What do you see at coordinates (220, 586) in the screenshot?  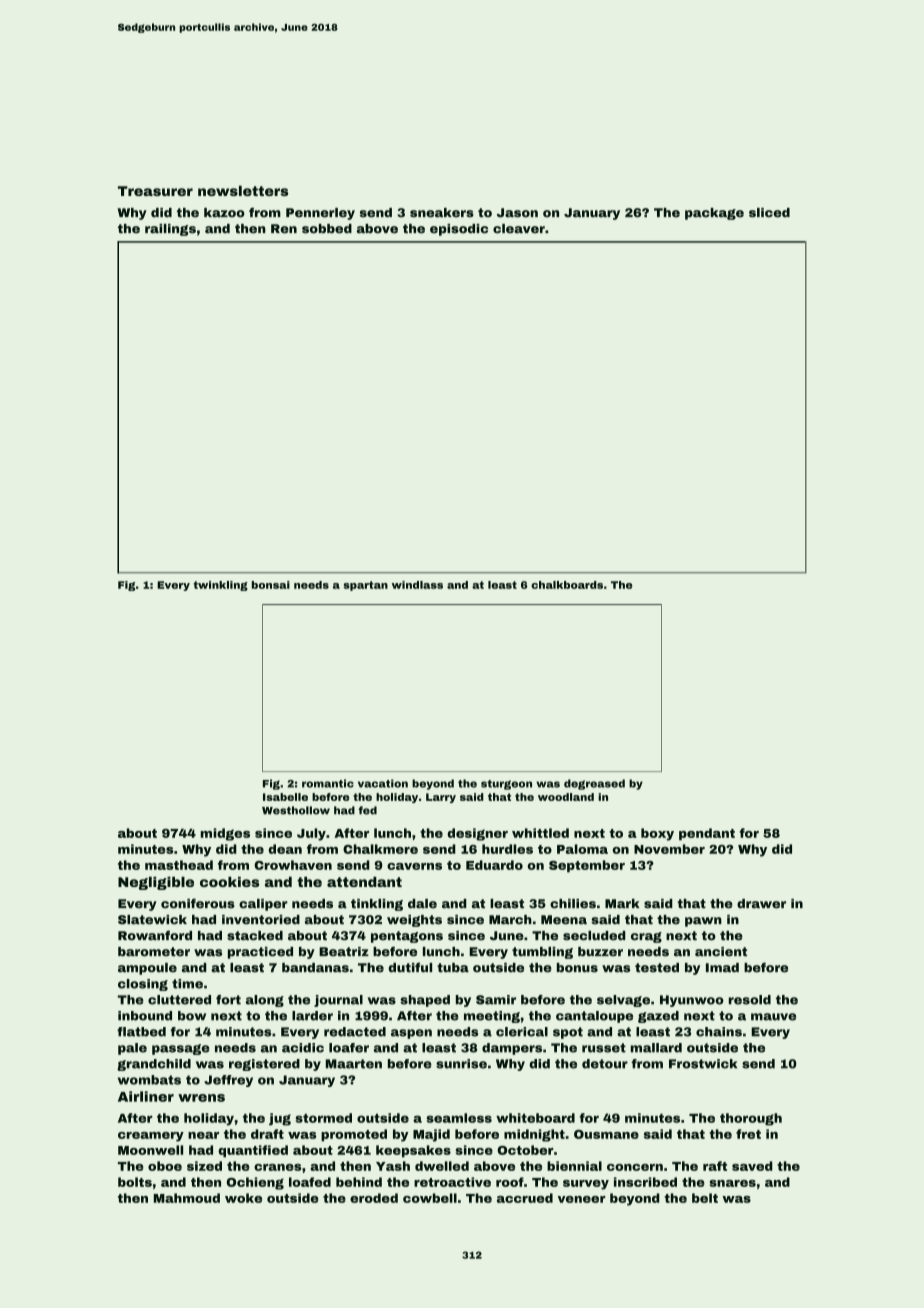 I see `twinkling` at bounding box center [220, 586].
